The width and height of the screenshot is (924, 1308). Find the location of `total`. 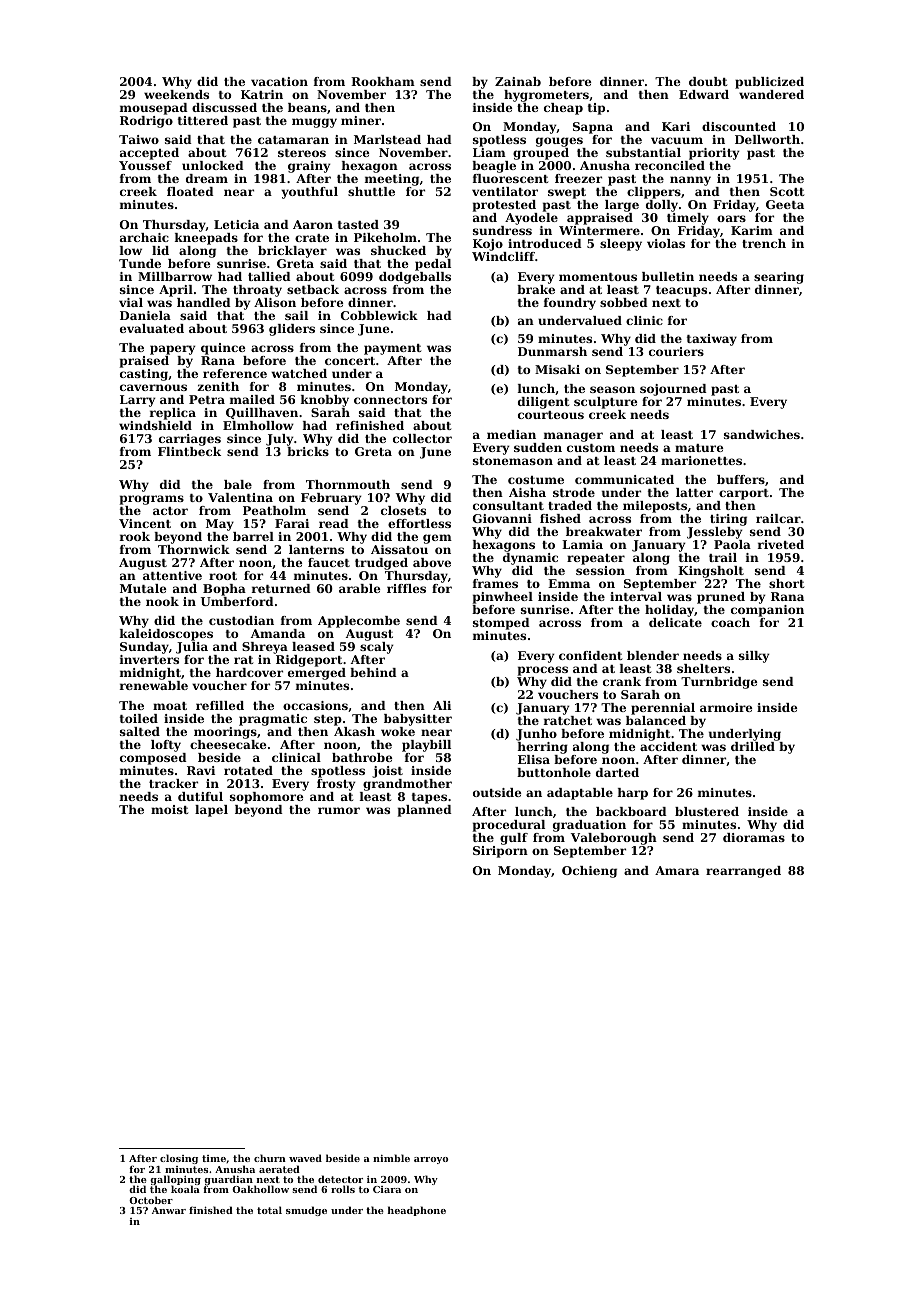

total is located at coordinates (269, 1210).
